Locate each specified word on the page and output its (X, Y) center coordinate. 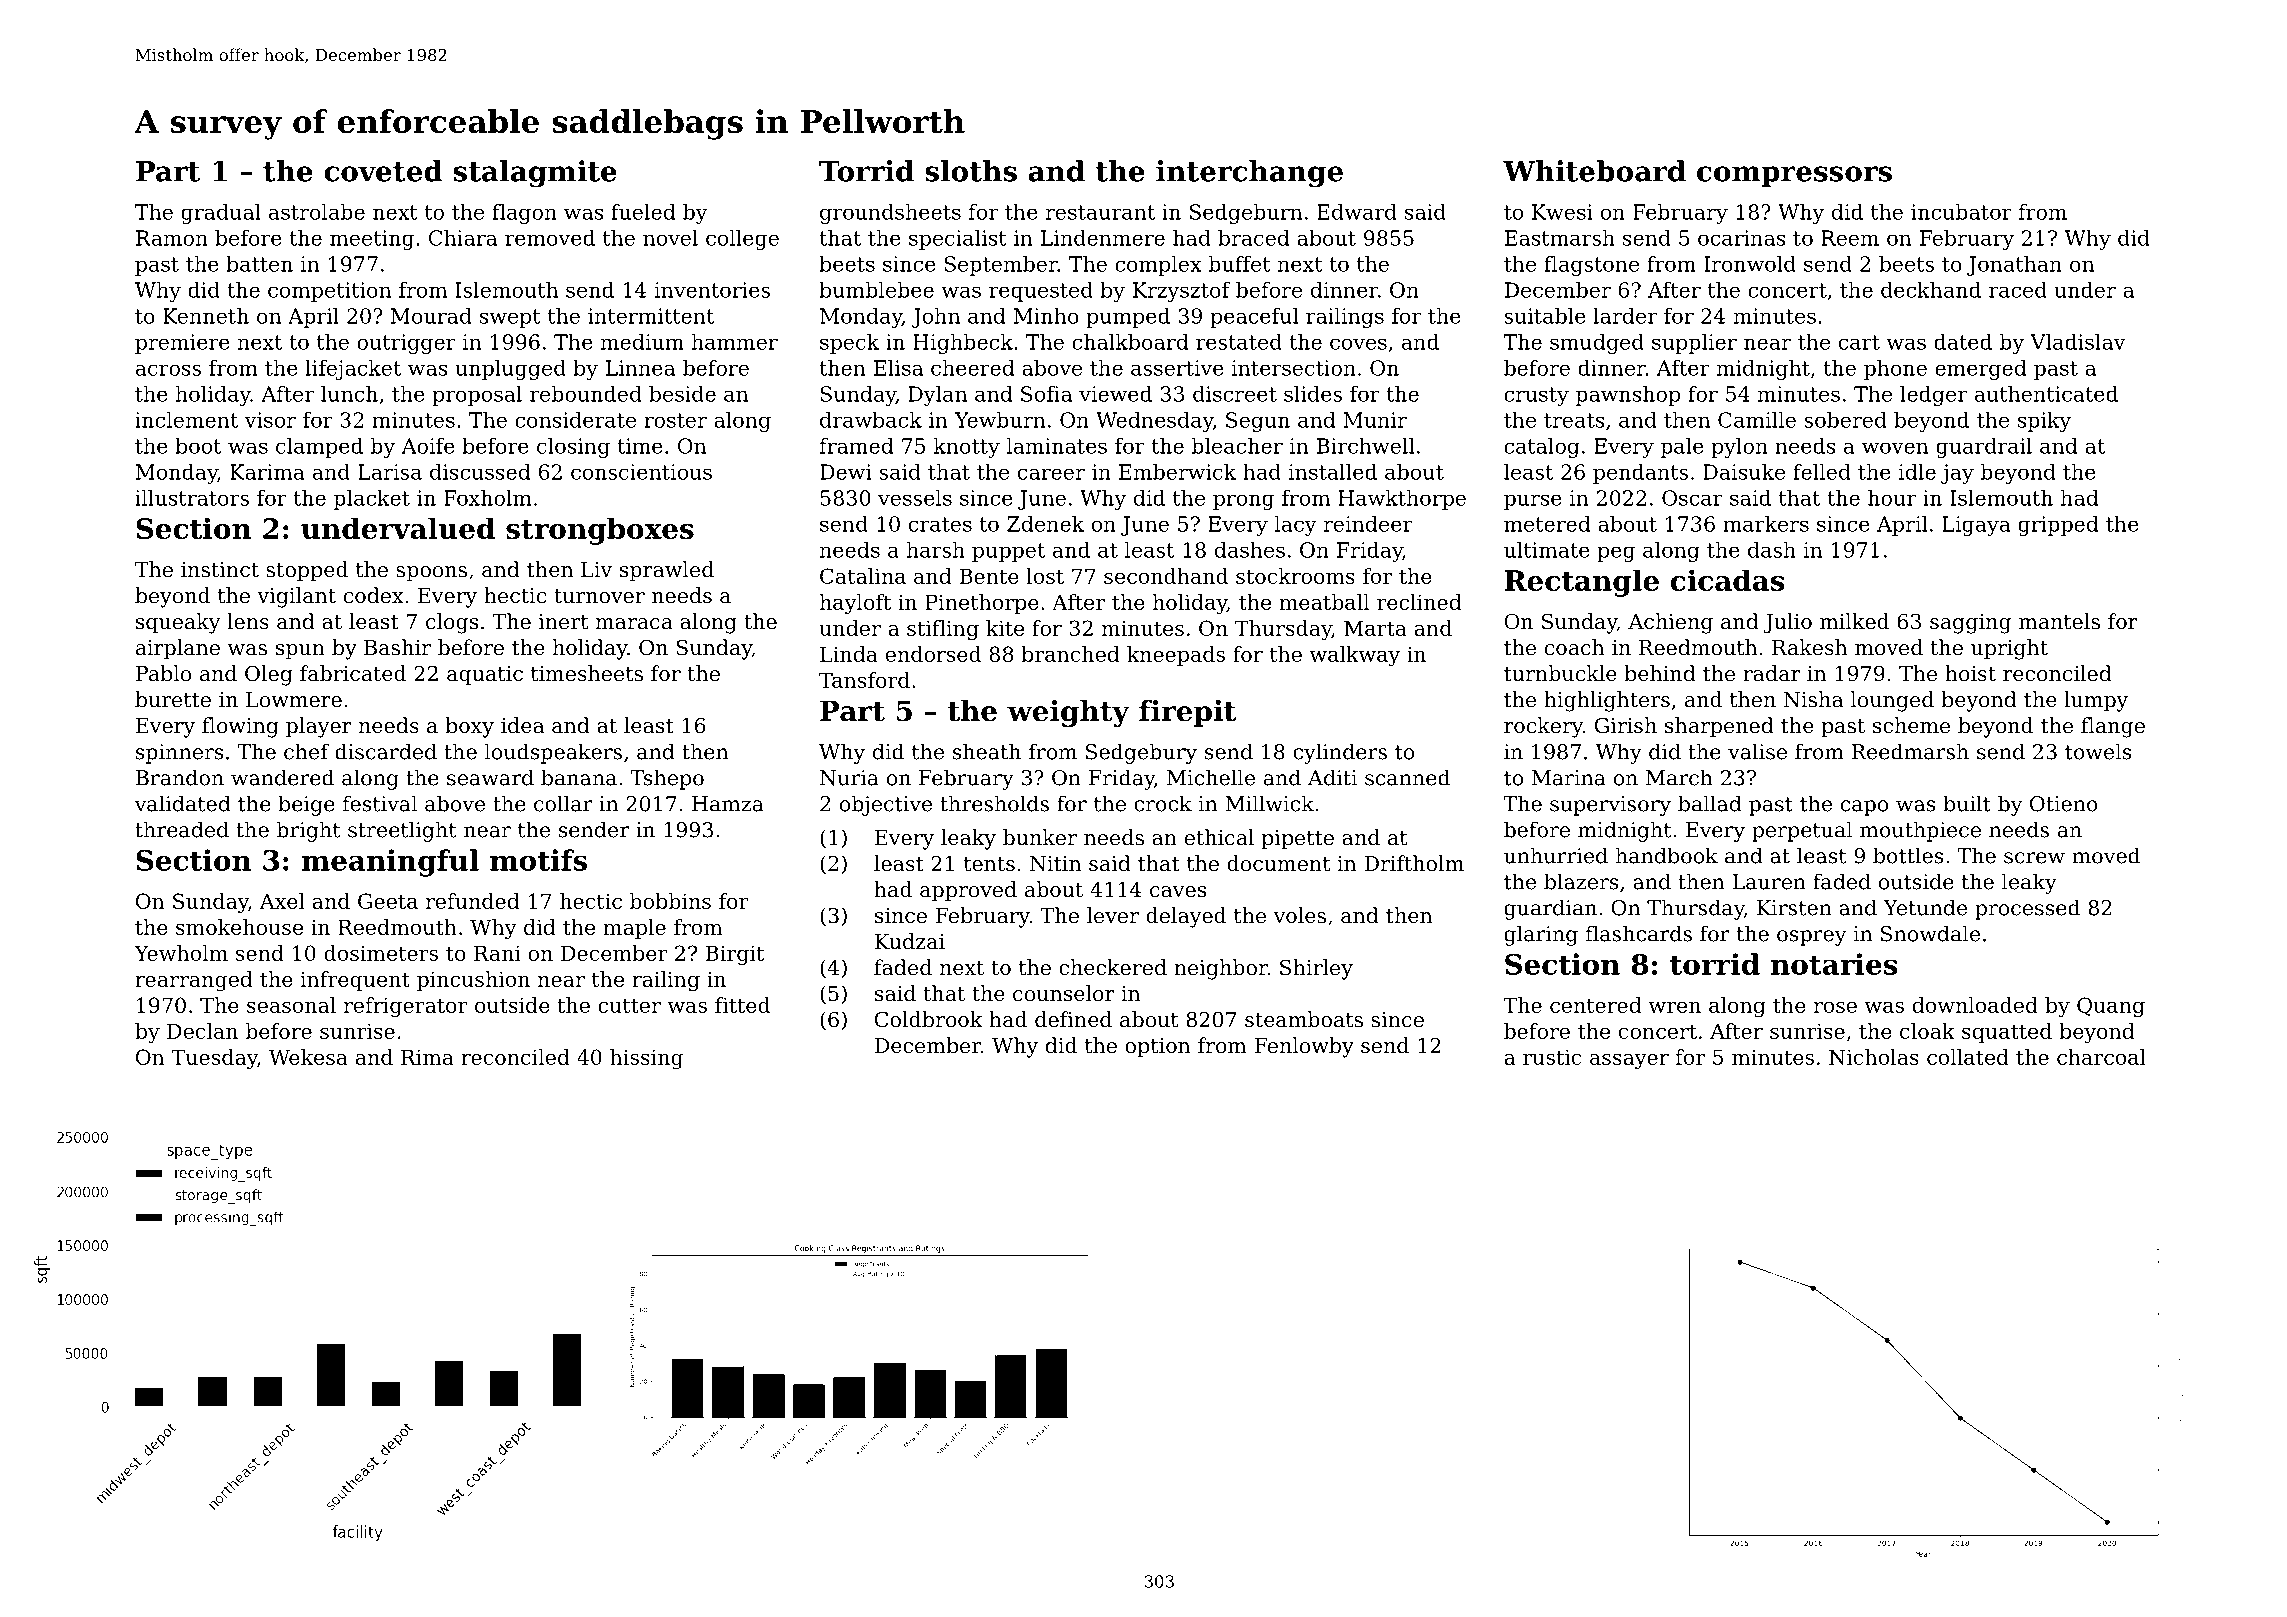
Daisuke (1744, 472)
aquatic (485, 676)
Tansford (864, 680)
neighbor (1221, 969)
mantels (2059, 621)
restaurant (1100, 212)
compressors (1794, 176)
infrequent (355, 981)
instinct (220, 570)
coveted (383, 171)
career (1051, 474)
